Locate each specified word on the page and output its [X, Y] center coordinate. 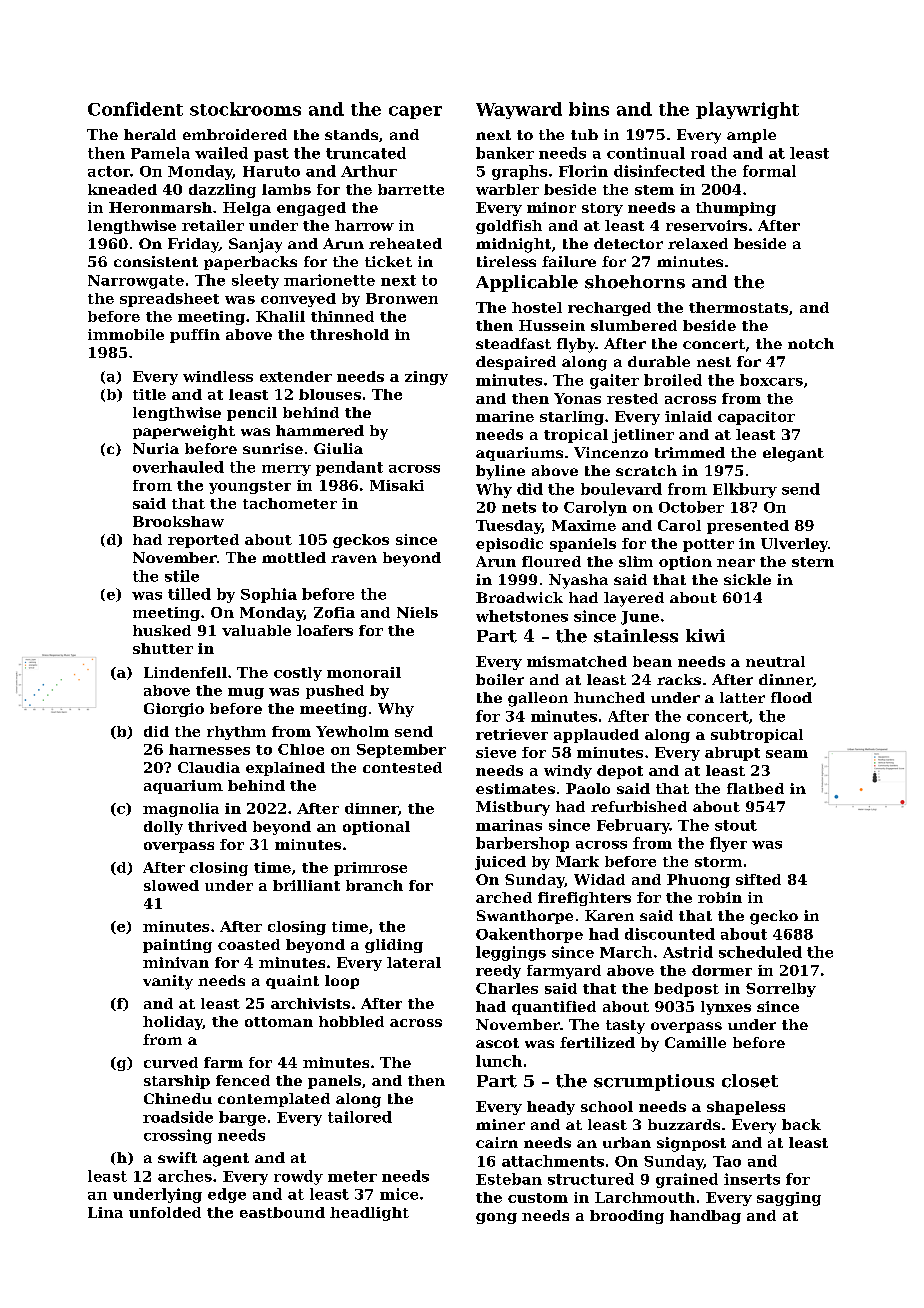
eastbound [282, 1212]
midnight [513, 245]
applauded [596, 736]
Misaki [397, 485]
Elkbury [745, 490]
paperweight [184, 432]
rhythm [236, 733]
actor [109, 171]
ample [751, 136]
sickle [747, 579]
